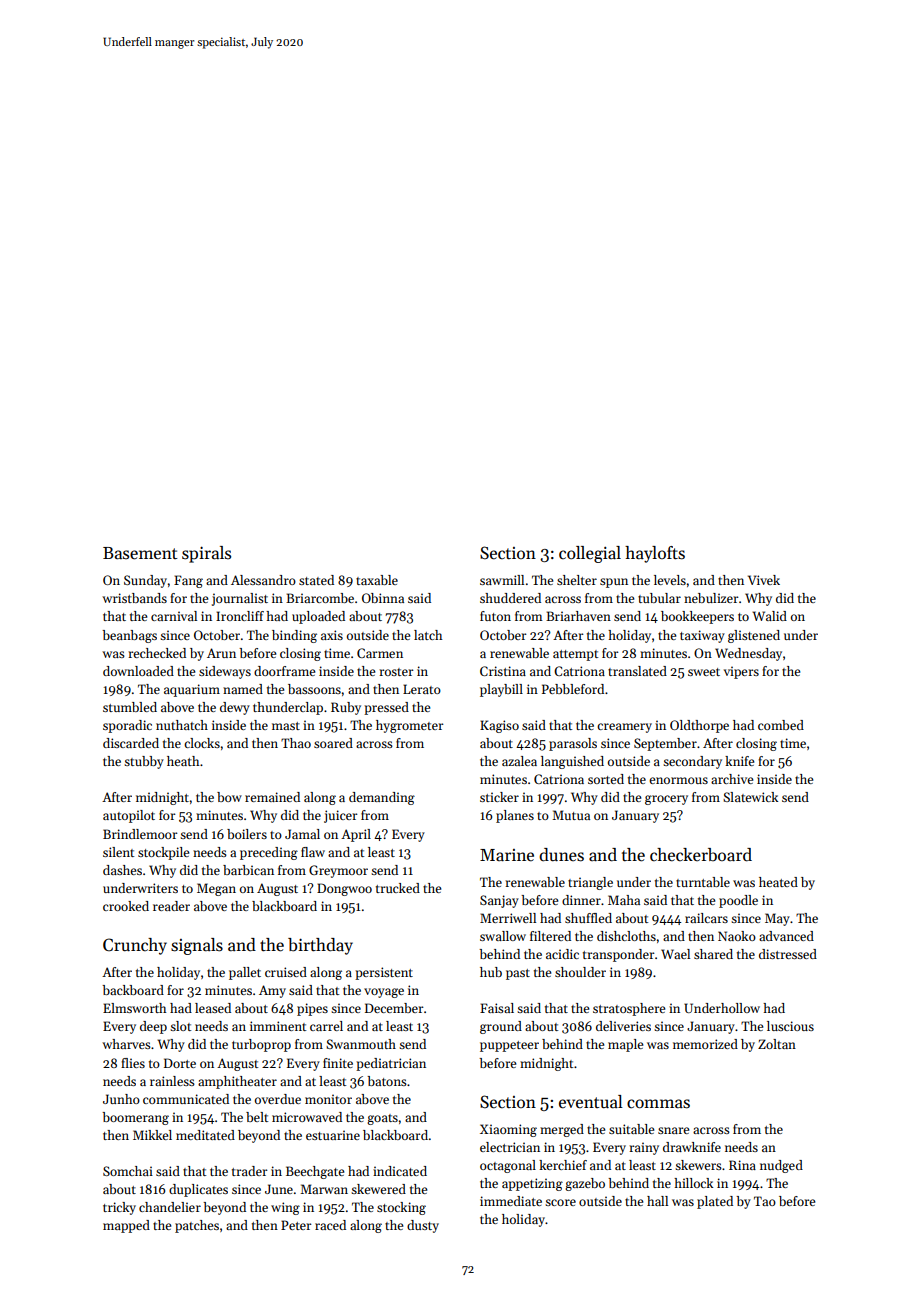 The height and width of the image is (1308, 924). I want to click on Basement, so click(140, 553).
